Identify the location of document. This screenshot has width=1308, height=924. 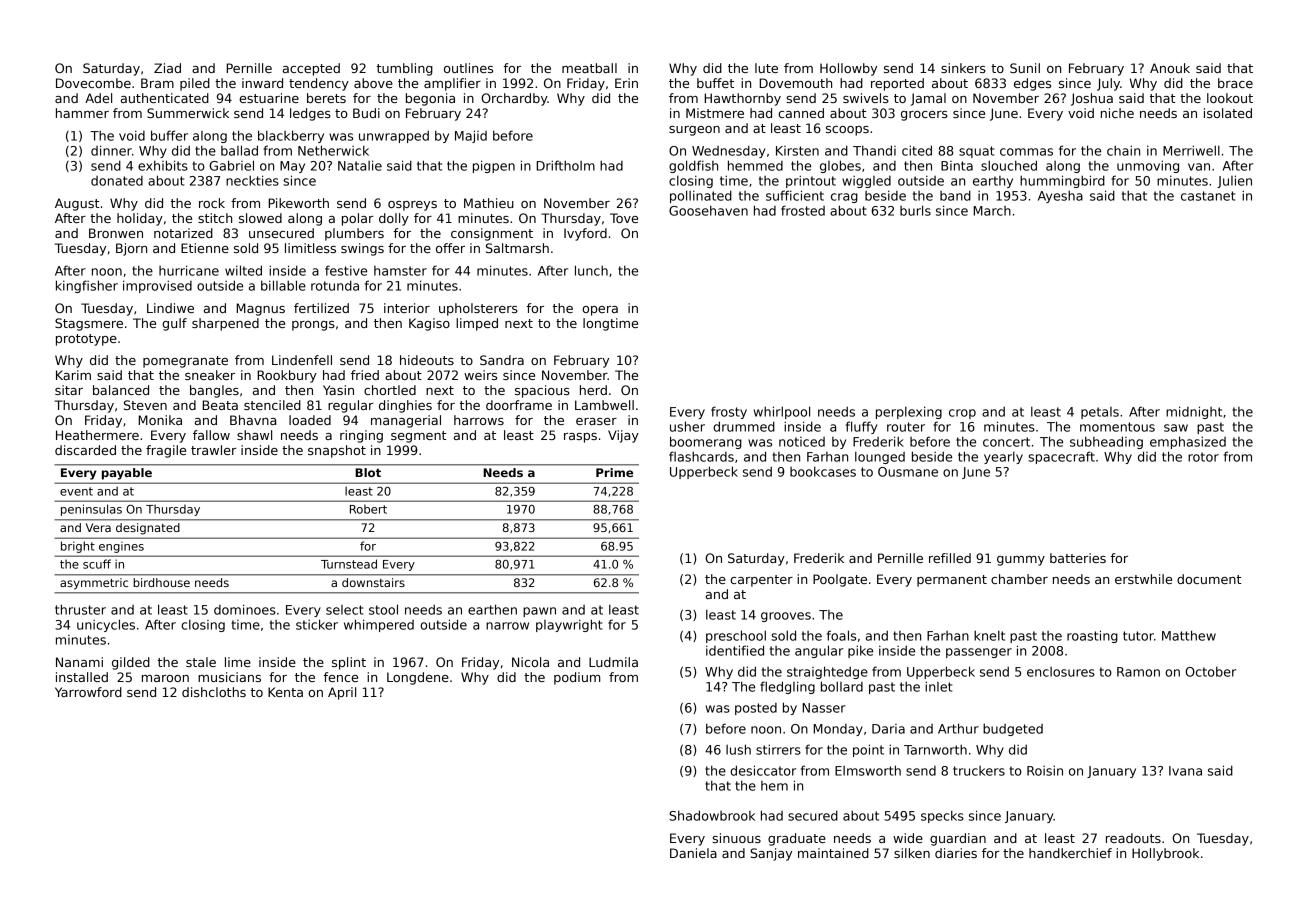
(1209, 579).
